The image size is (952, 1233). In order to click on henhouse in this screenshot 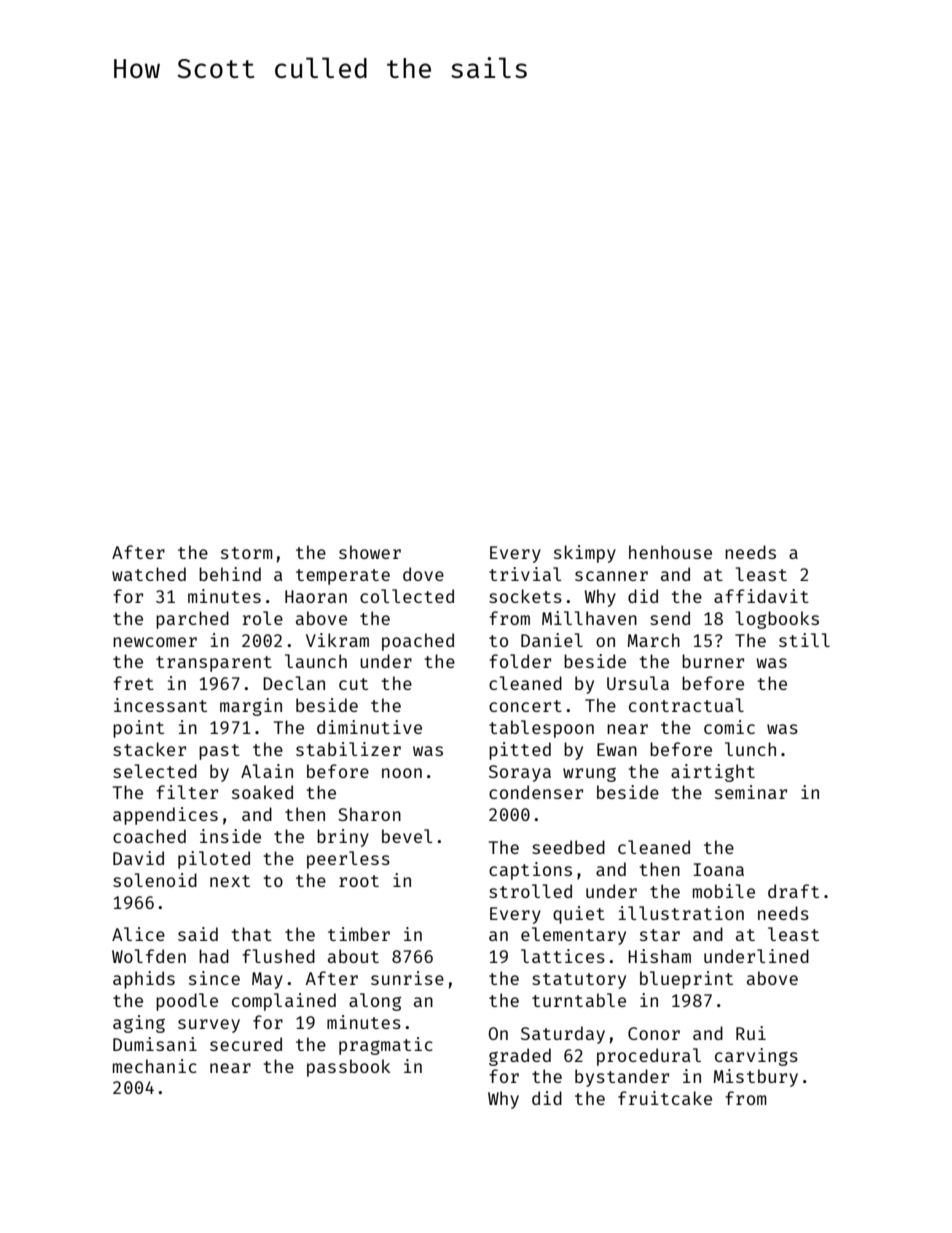, I will do `click(670, 552)`.
